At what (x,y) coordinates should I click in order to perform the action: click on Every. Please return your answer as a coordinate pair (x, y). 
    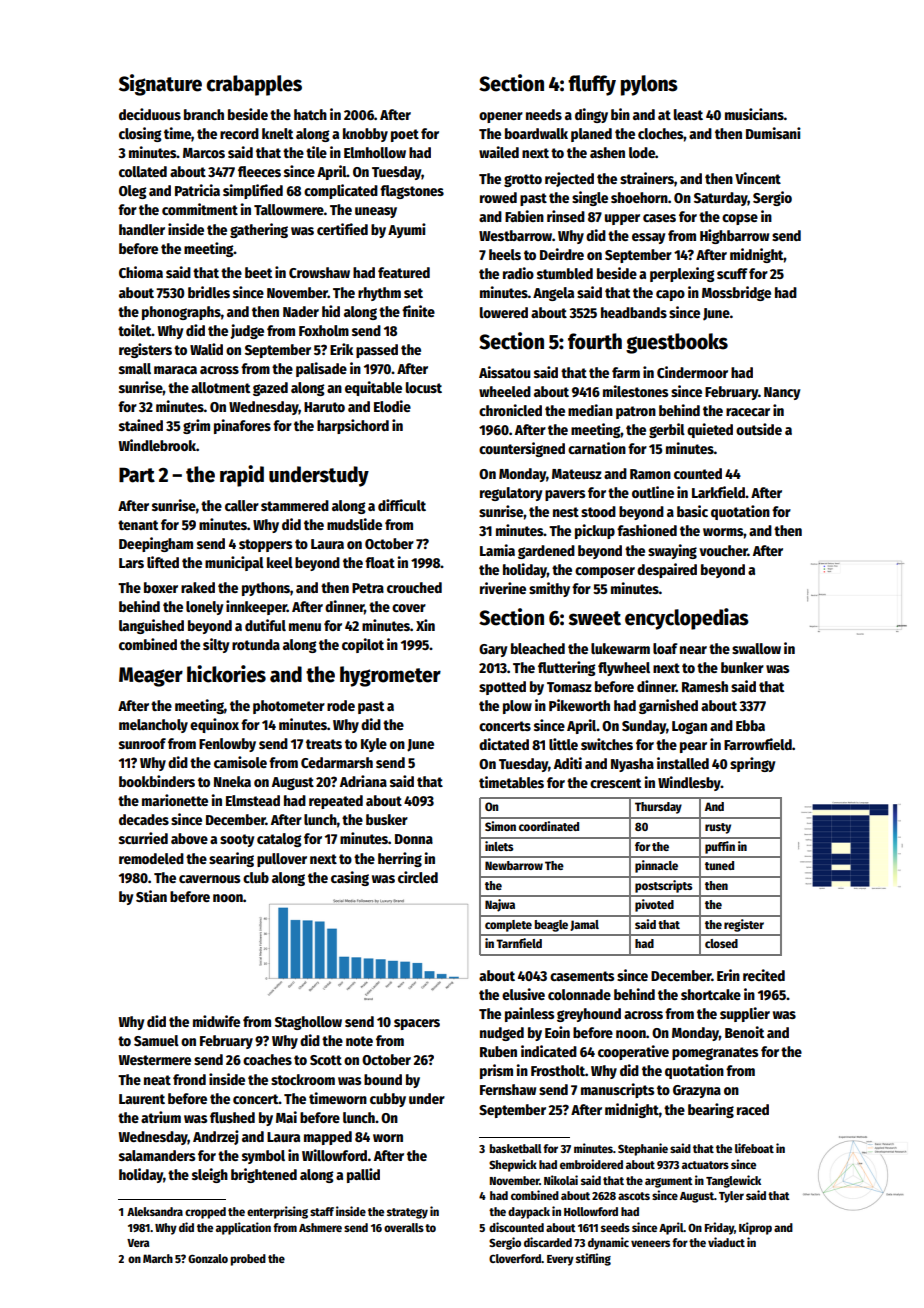
    Looking at the image, I should click on (560, 1260).
